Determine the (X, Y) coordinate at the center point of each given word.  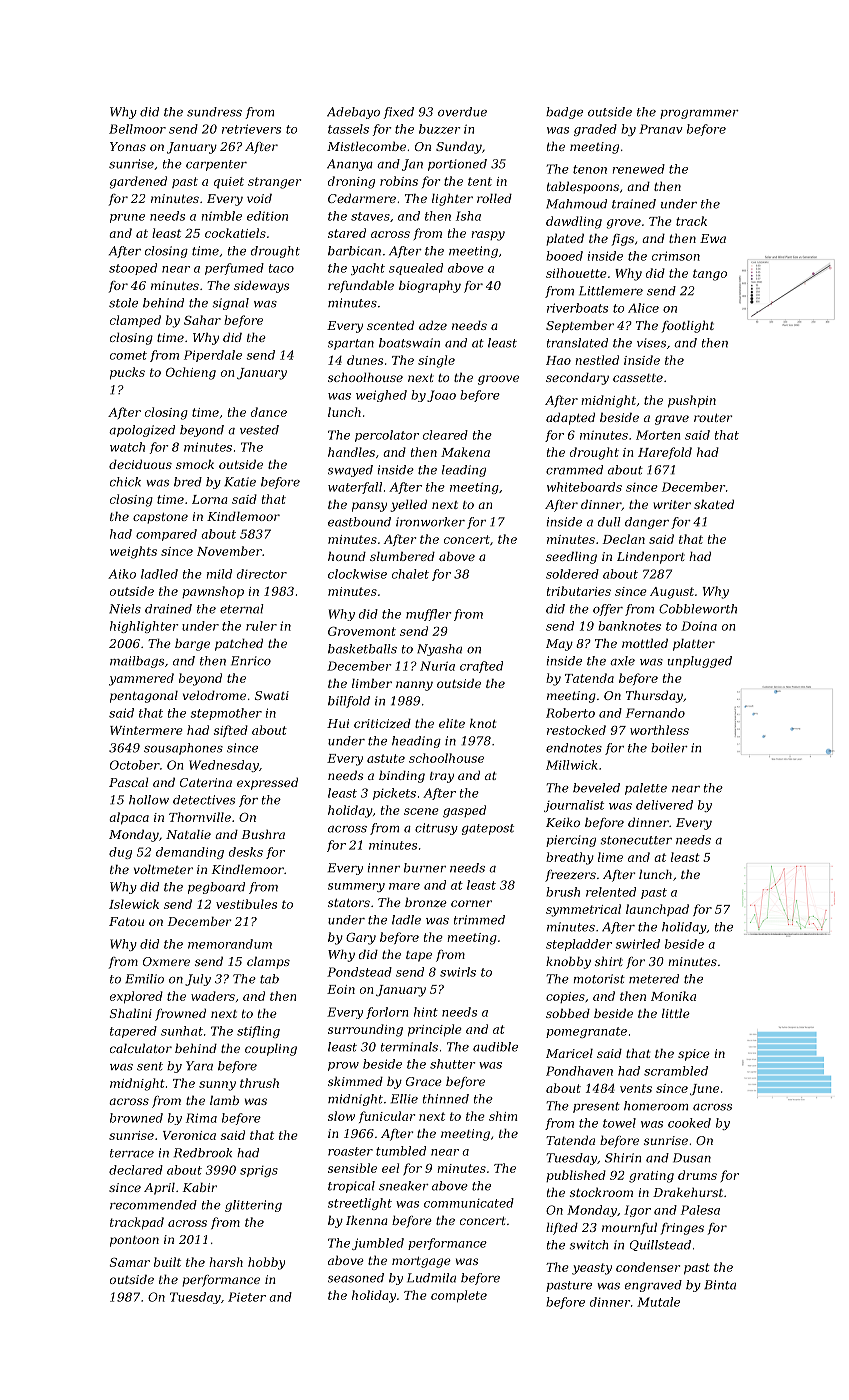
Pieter (247, 1297)
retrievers (251, 129)
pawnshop (213, 592)
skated (714, 504)
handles (351, 452)
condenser (648, 1267)
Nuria (437, 666)
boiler (669, 748)
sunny (217, 1086)
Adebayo (353, 113)
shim (503, 1116)
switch (588, 1245)
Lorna (209, 499)
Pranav (661, 129)
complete (459, 1296)
